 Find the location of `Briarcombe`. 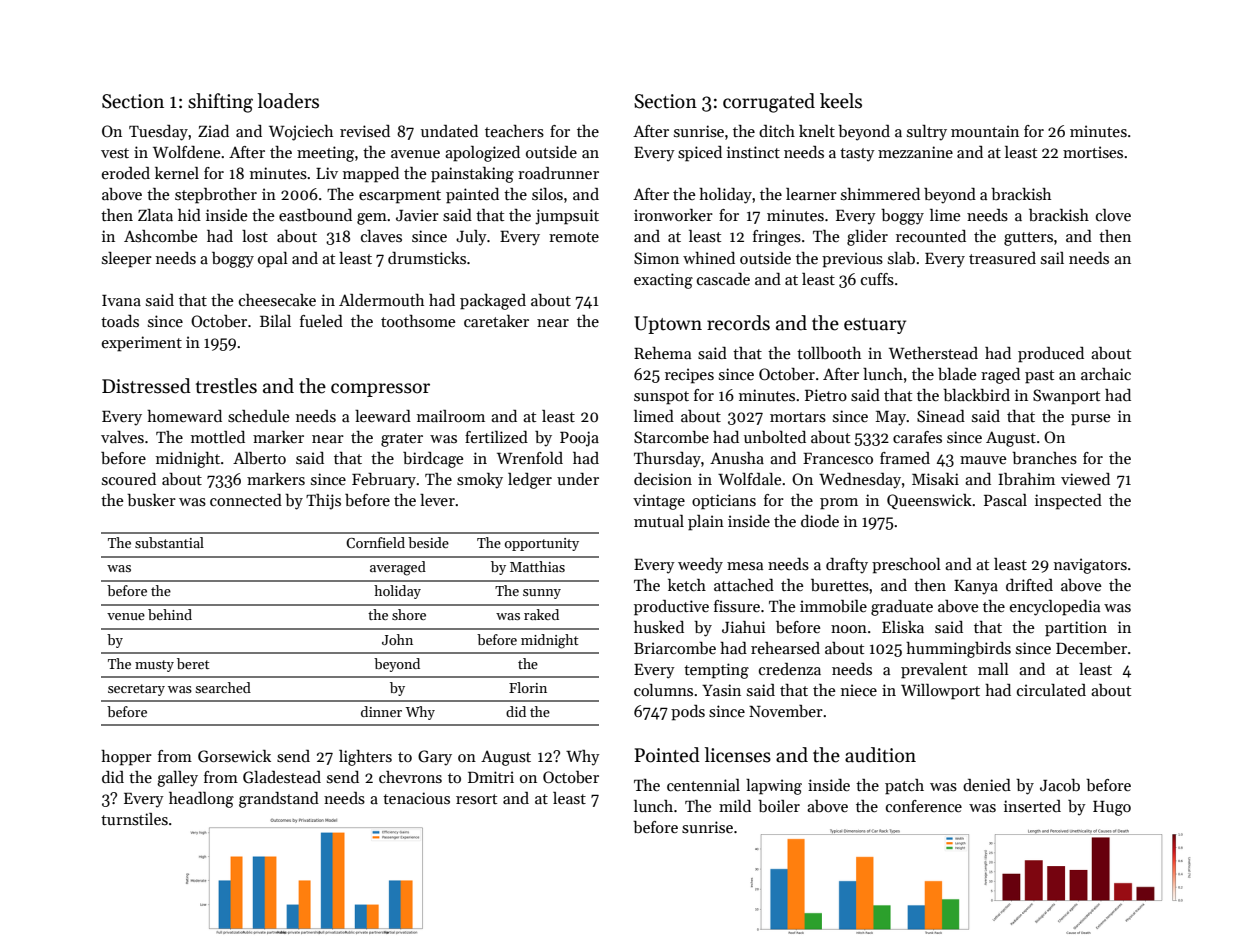

Briarcombe is located at coordinates (675, 648).
